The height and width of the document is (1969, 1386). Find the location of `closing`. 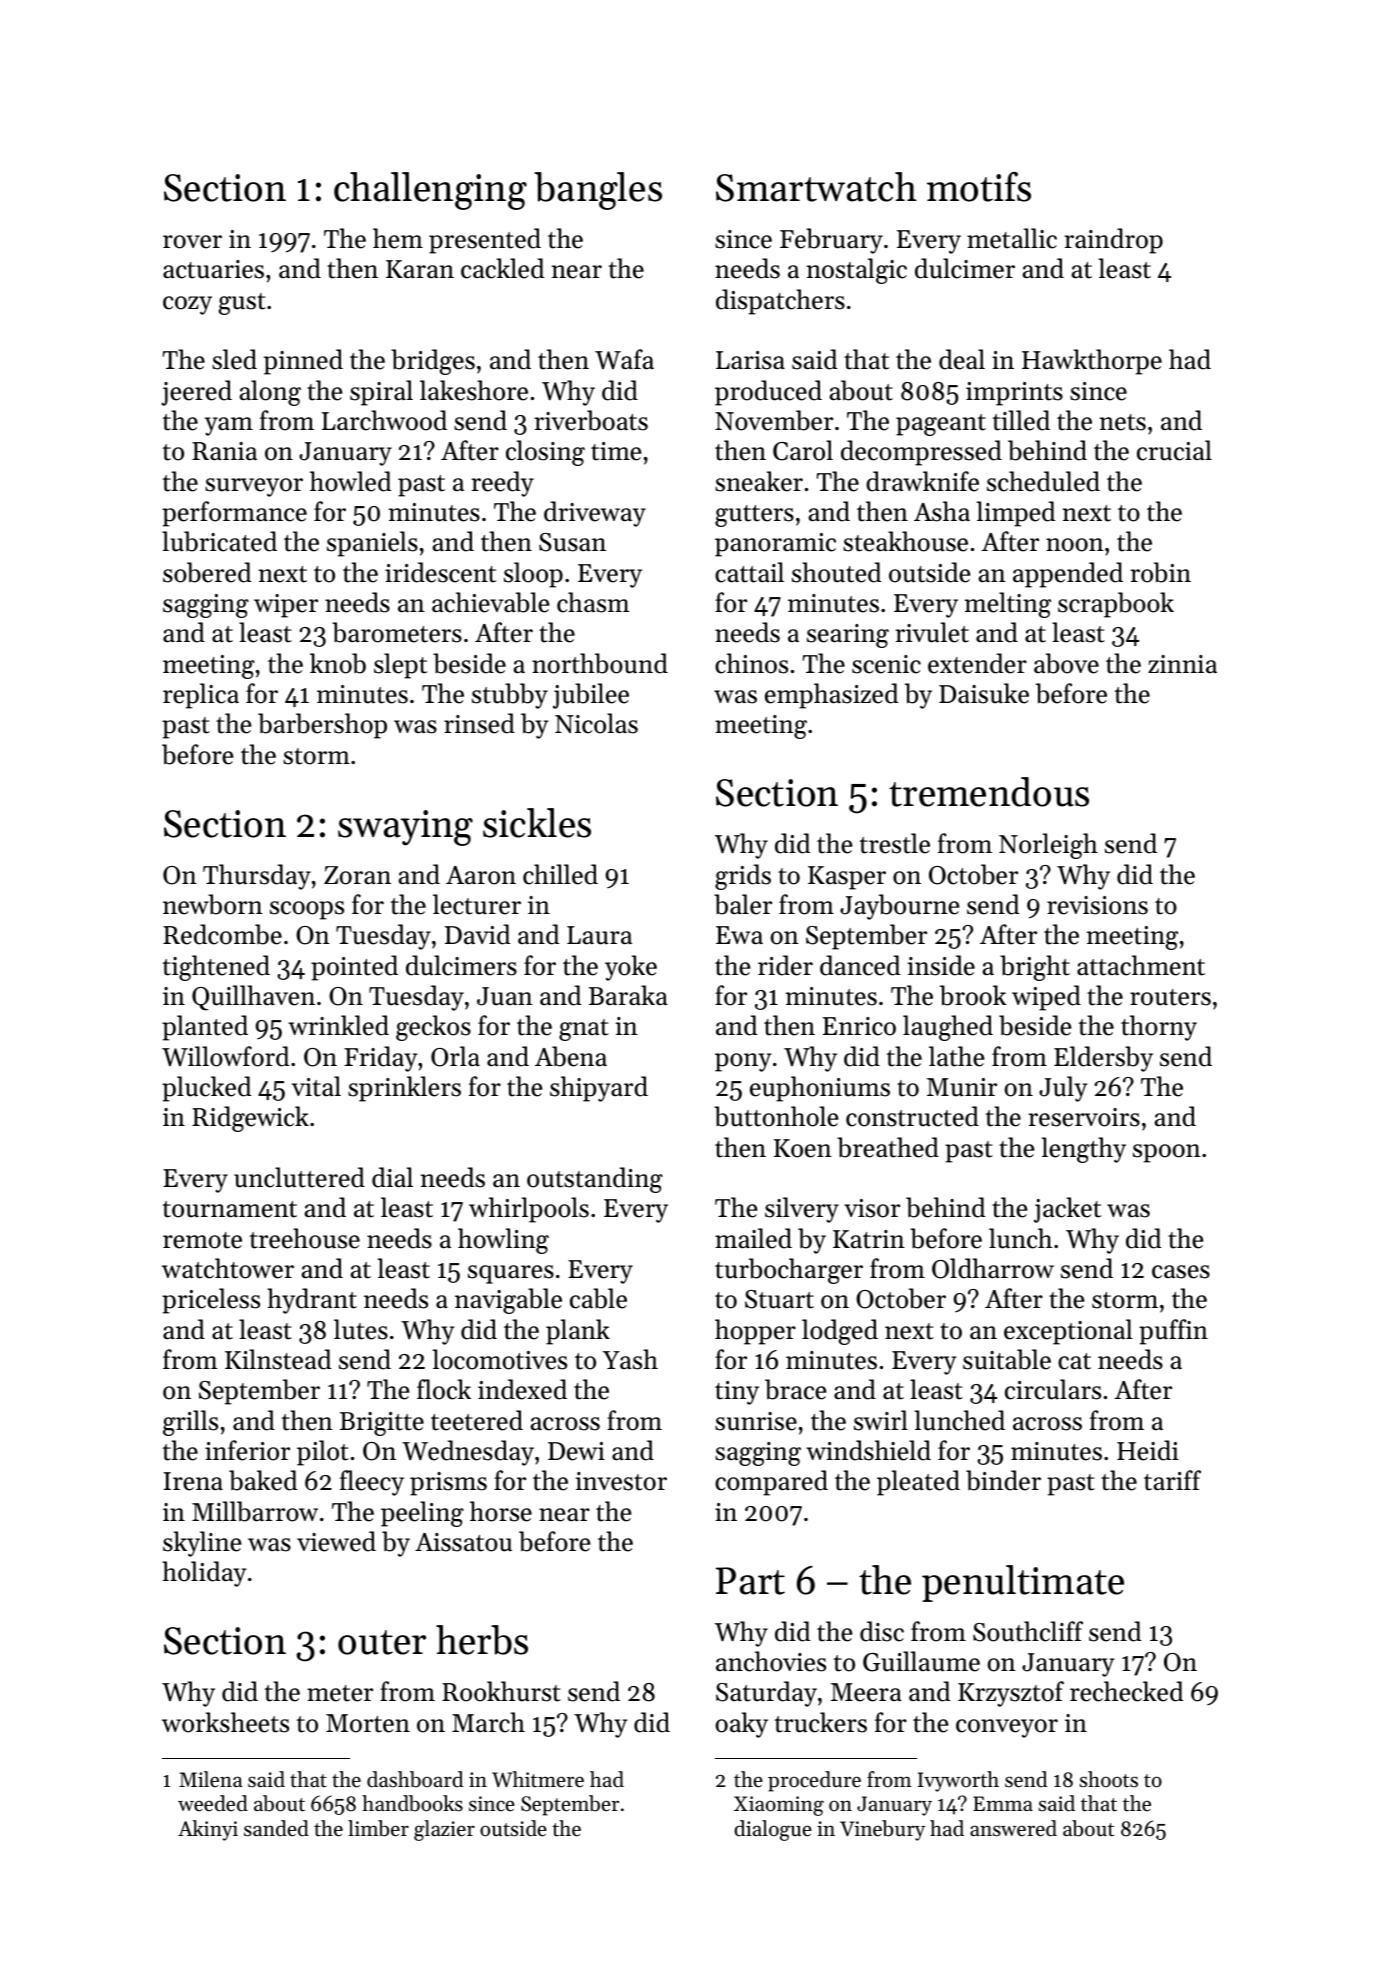

closing is located at coordinates (545, 453).
